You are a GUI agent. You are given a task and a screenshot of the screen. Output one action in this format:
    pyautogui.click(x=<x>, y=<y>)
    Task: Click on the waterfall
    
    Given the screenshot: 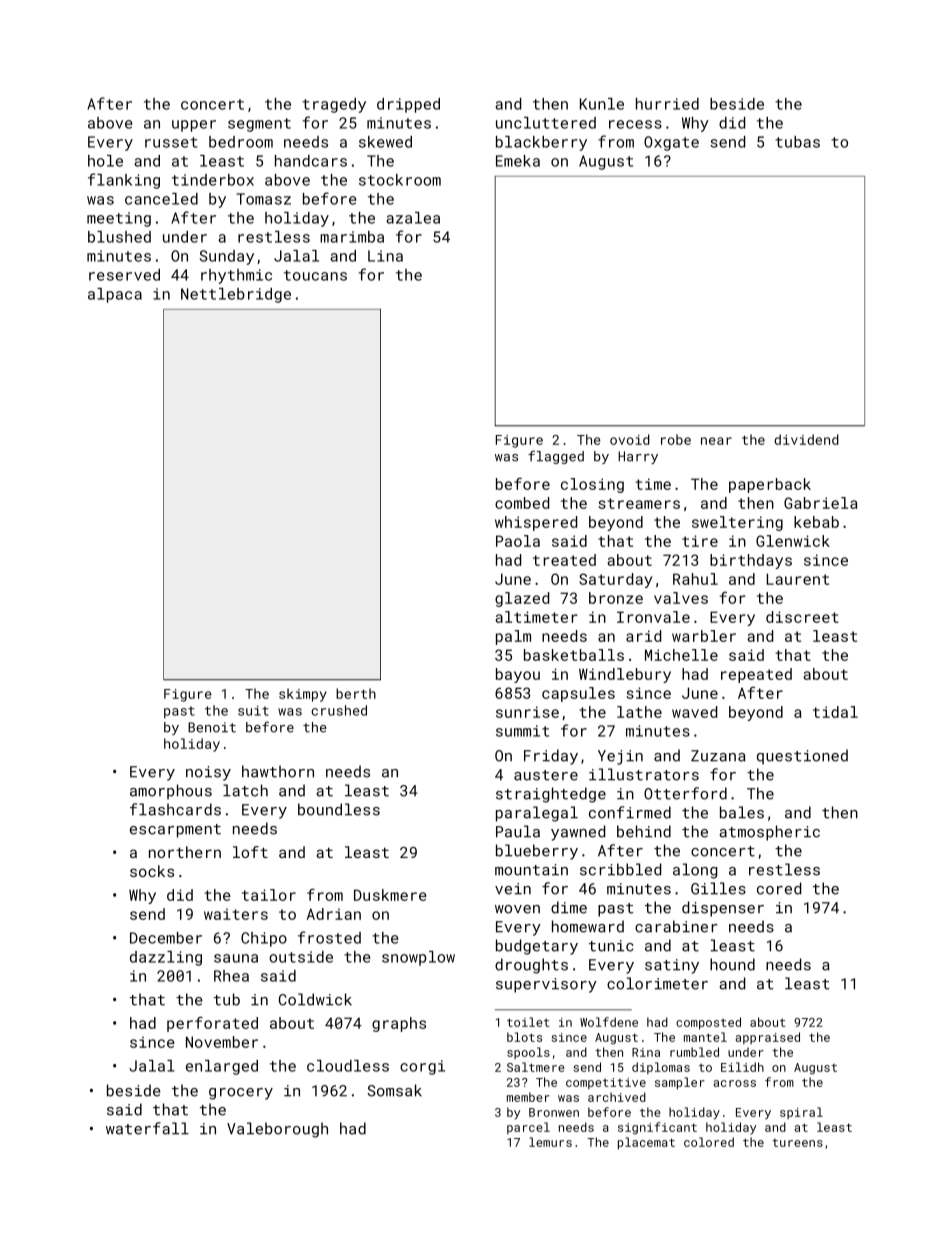 What is the action you would take?
    pyautogui.click(x=147, y=1128)
